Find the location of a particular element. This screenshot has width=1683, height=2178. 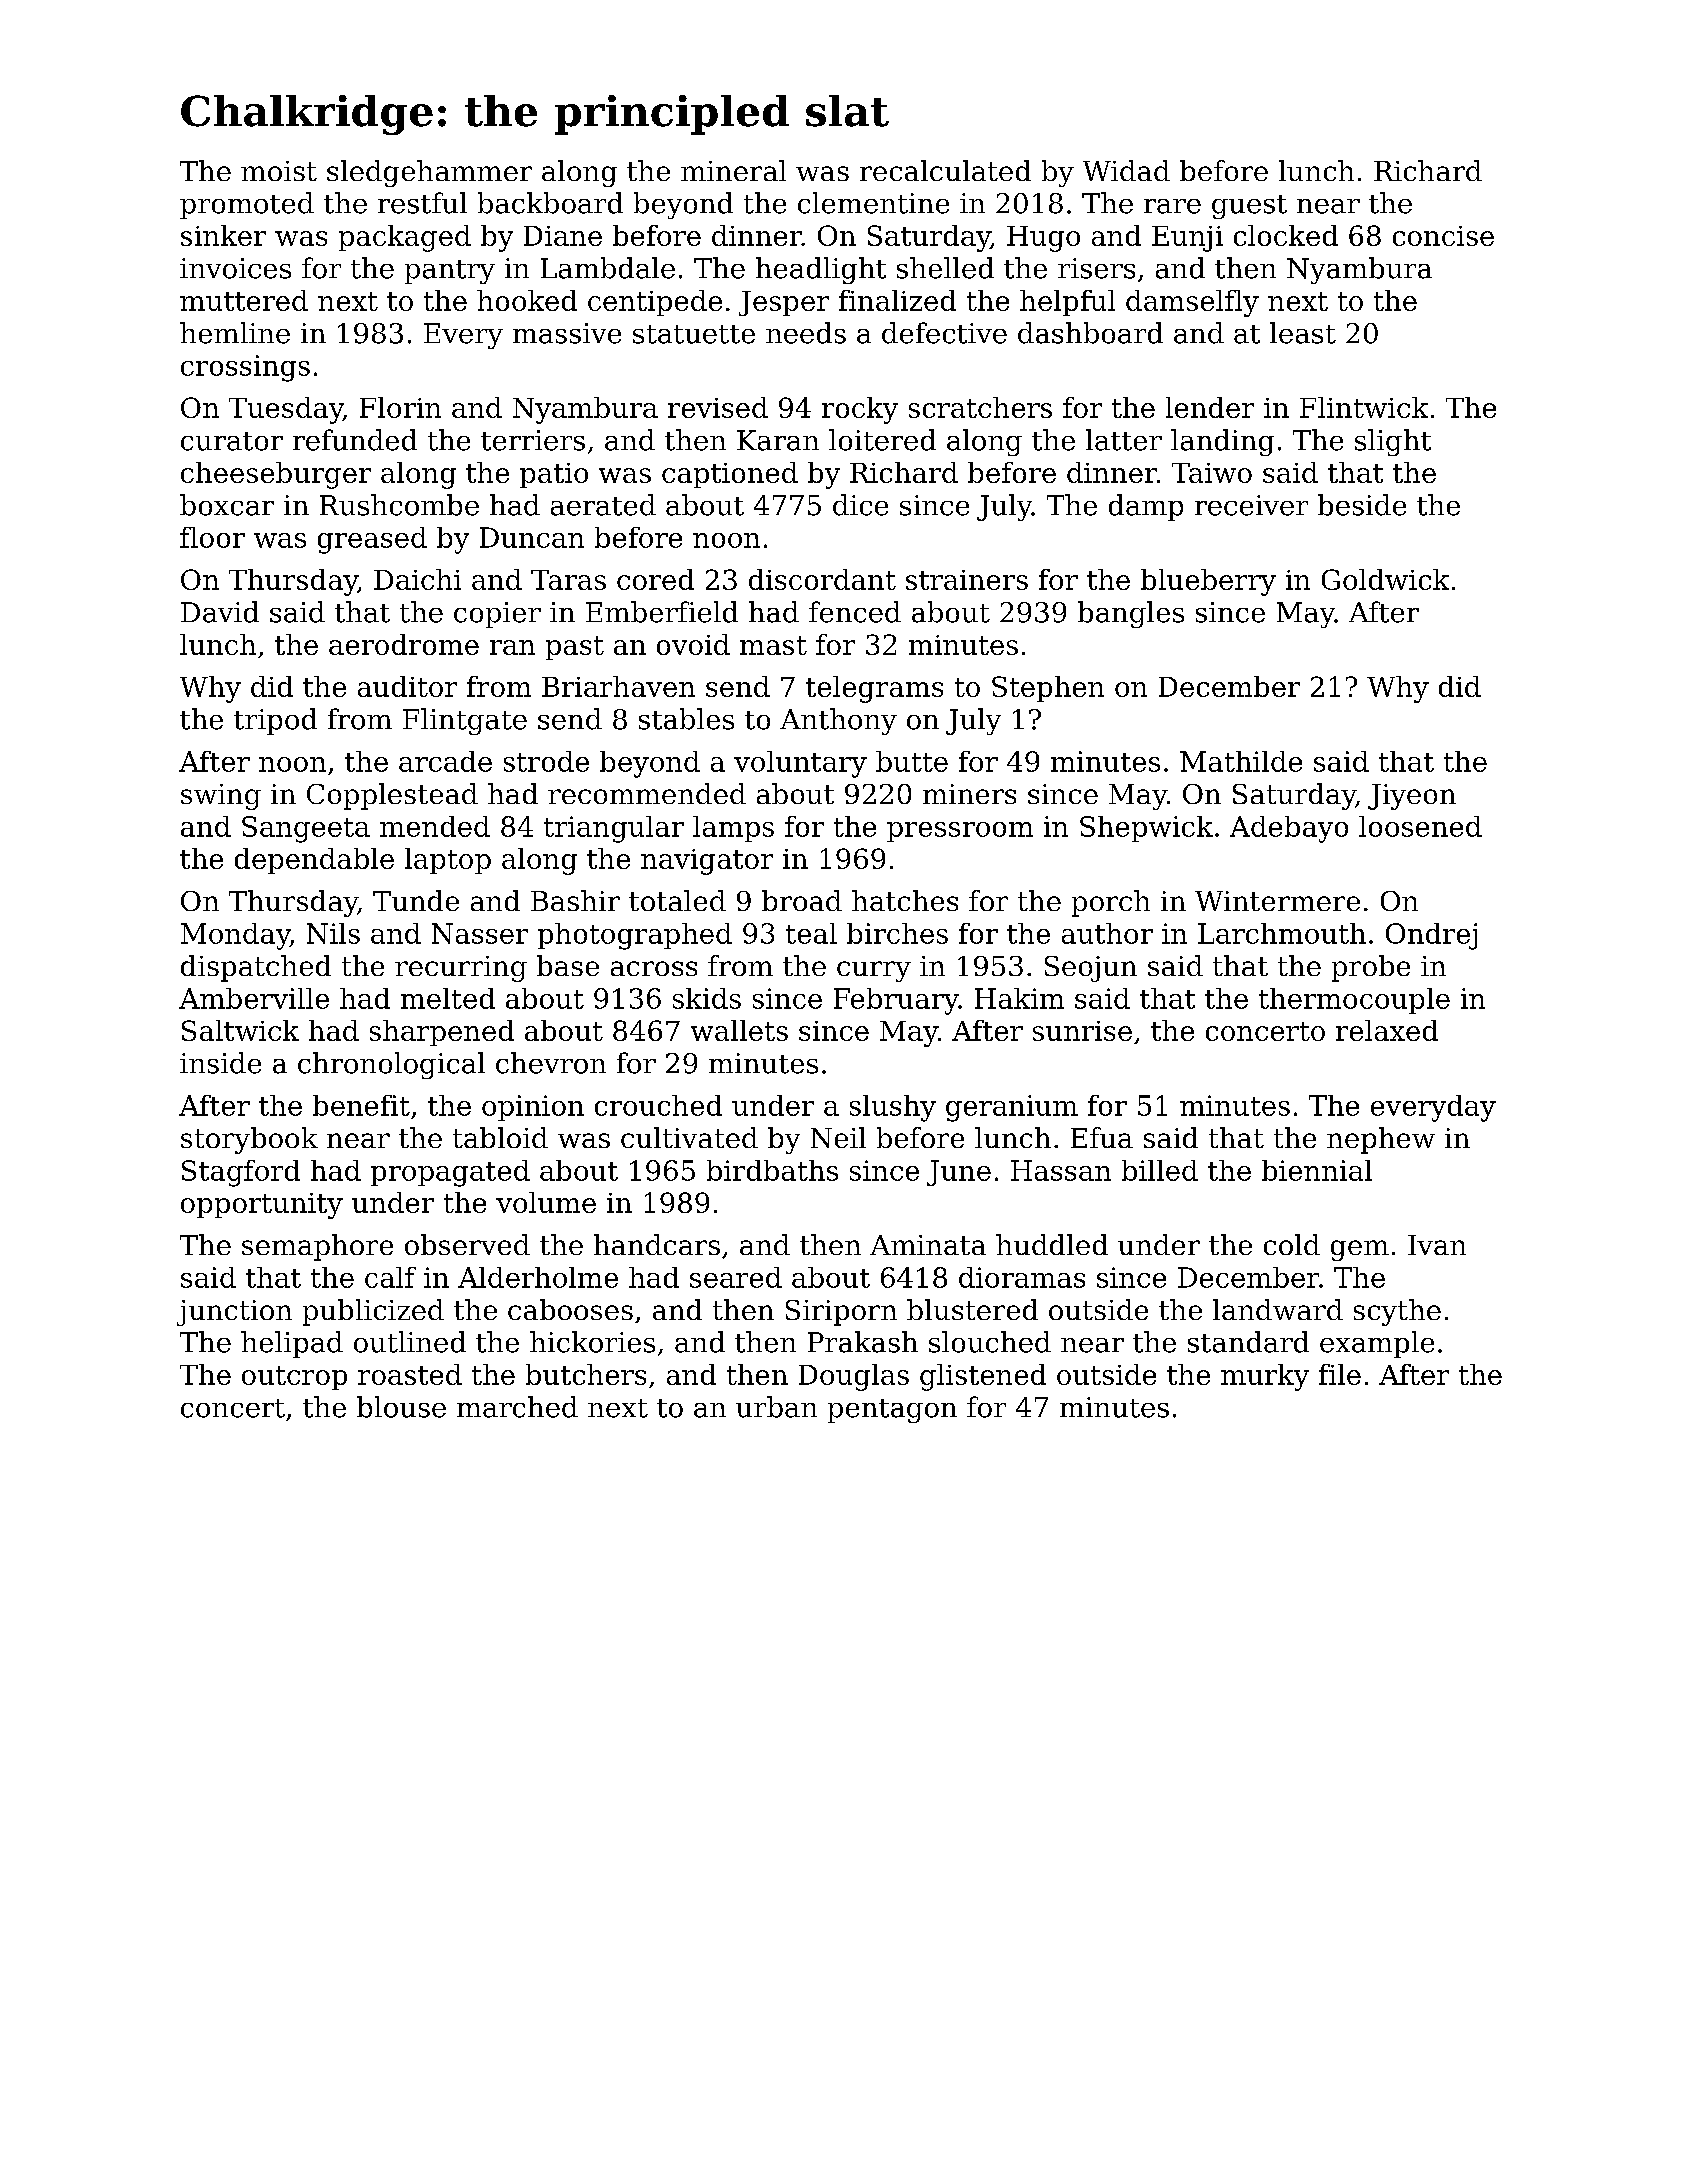

landward is located at coordinates (1278, 1309).
